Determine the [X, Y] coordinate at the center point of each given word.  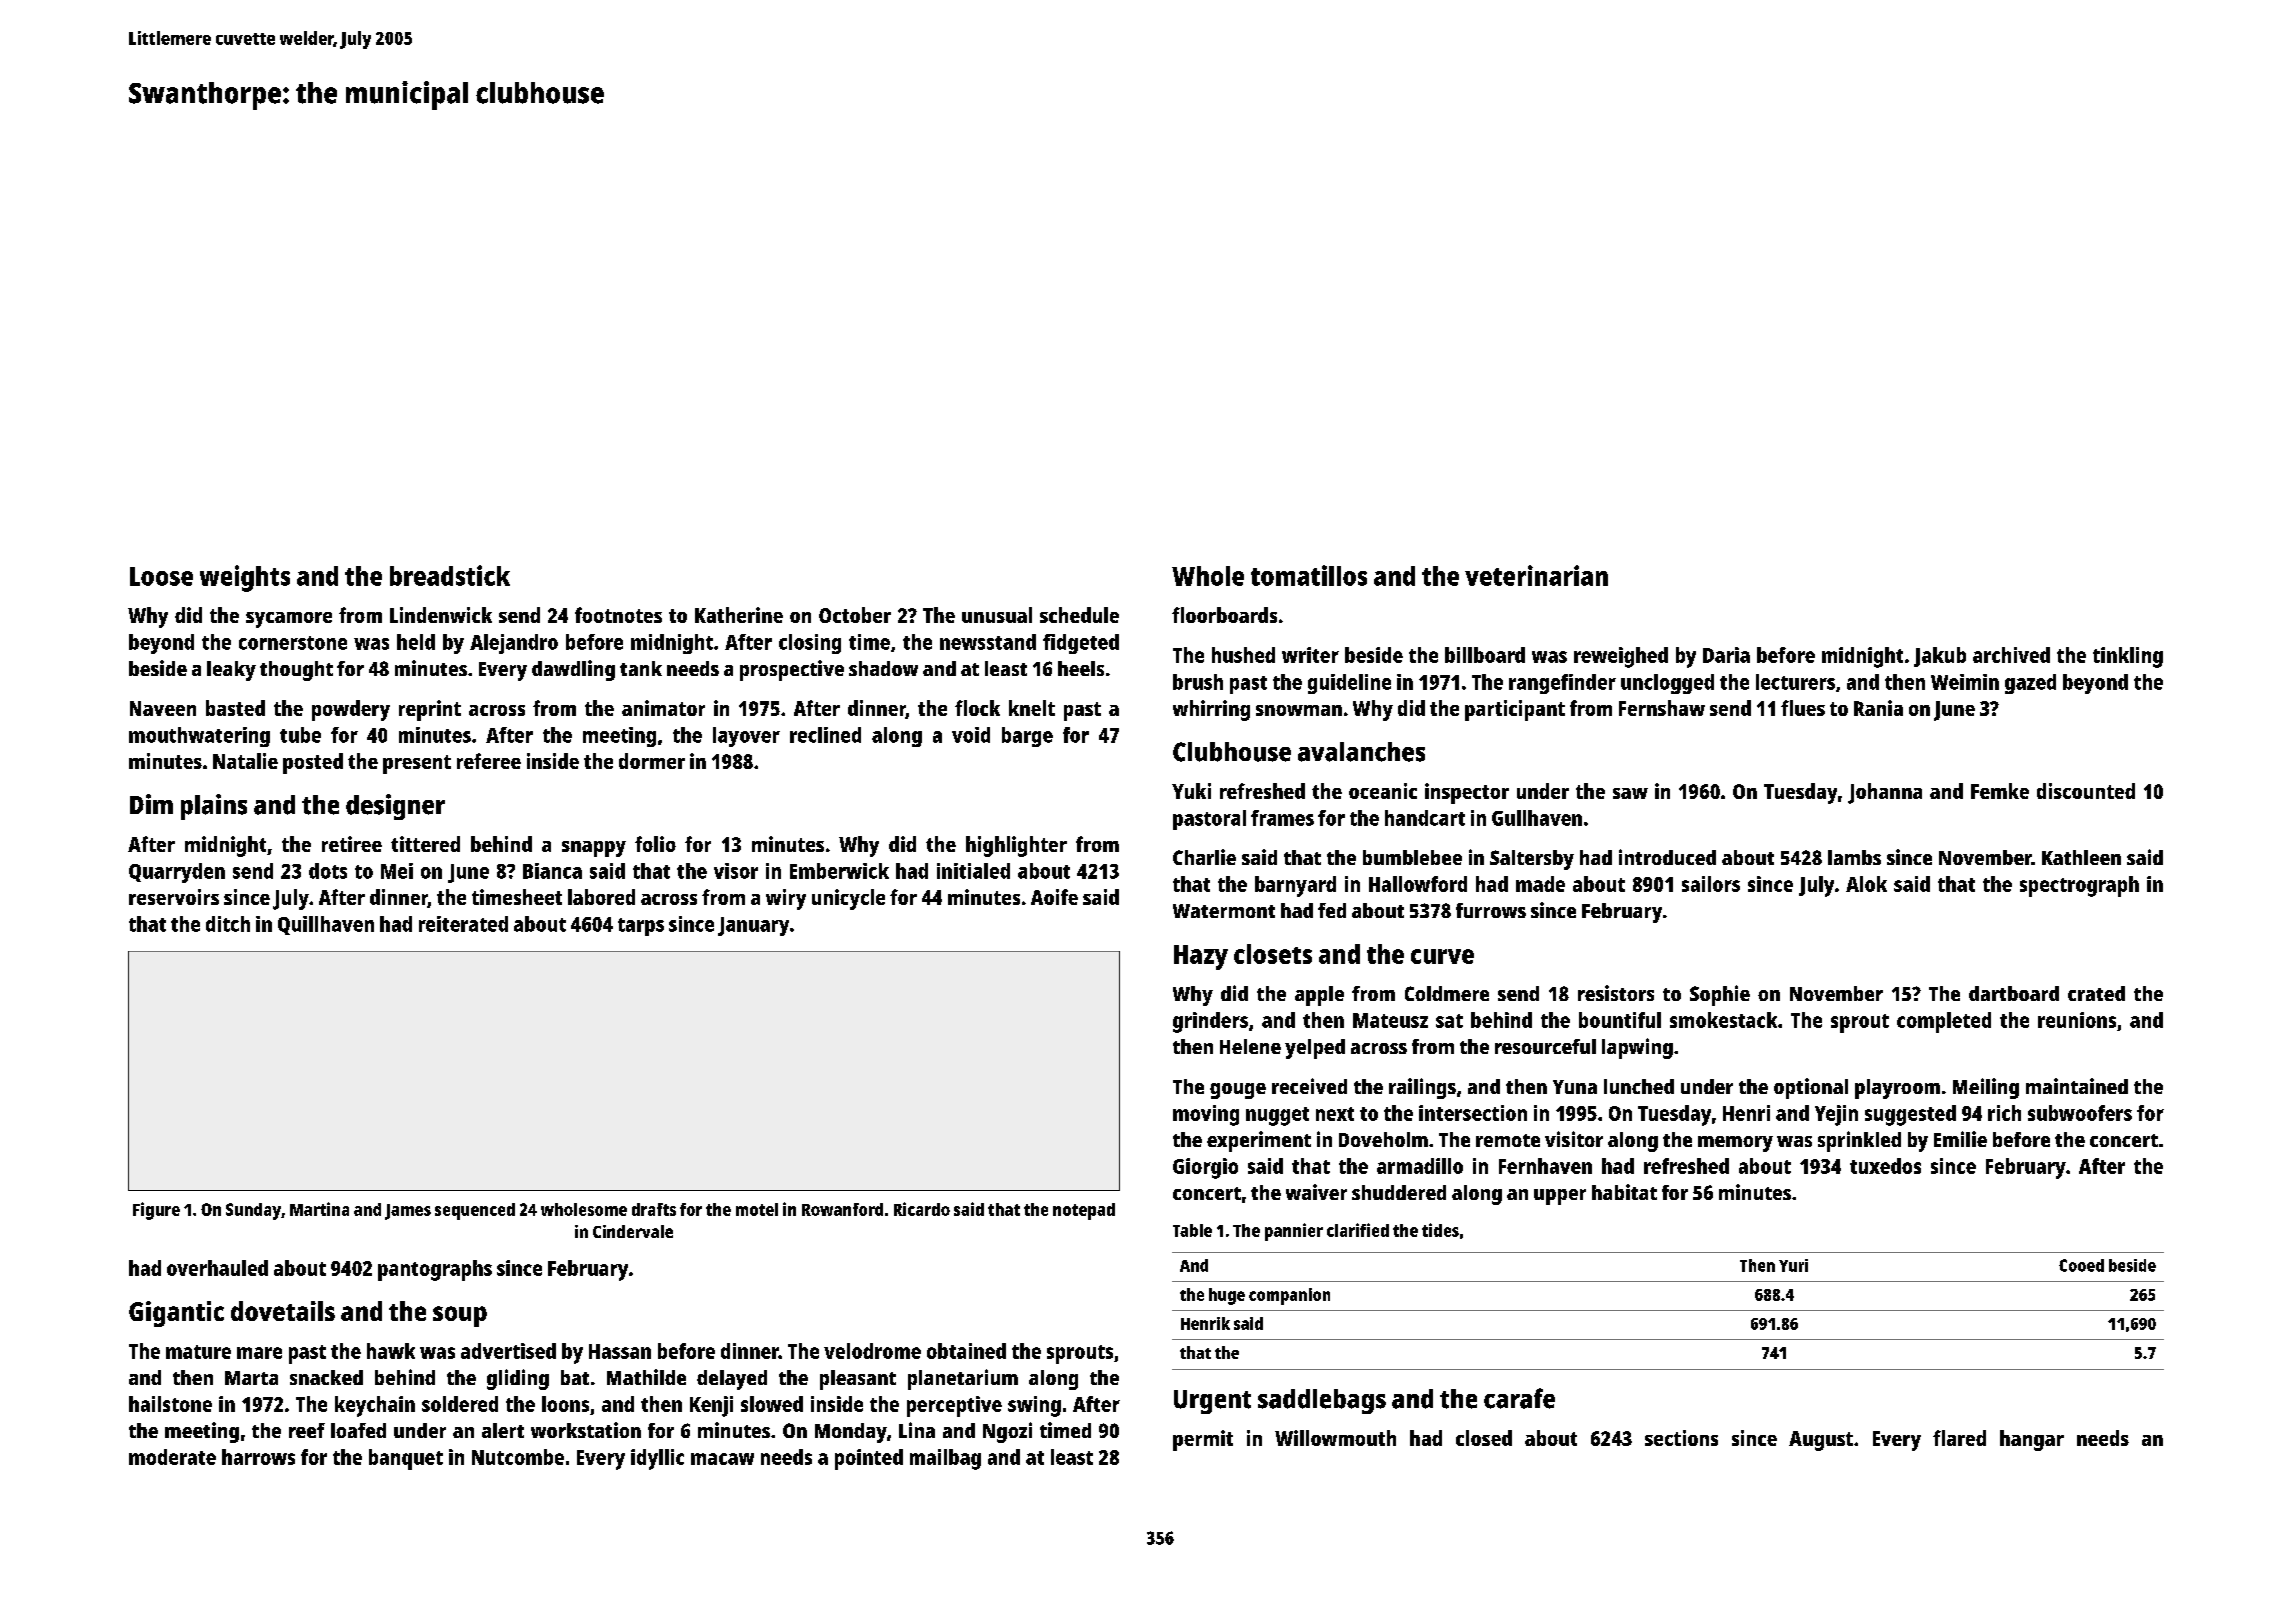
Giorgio [1205, 1168]
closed [1484, 1438]
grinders [1210, 1022]
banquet [406, 1459]
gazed [2030, 684]
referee [489, 761]
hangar [2032, 1440]
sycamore [289, 620]
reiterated [463, 924]
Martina [319, 1209]
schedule [1079, 615]
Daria [1726, 655]
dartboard [2014, 993]
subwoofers [2080, 1113]
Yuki [1191, 791]
